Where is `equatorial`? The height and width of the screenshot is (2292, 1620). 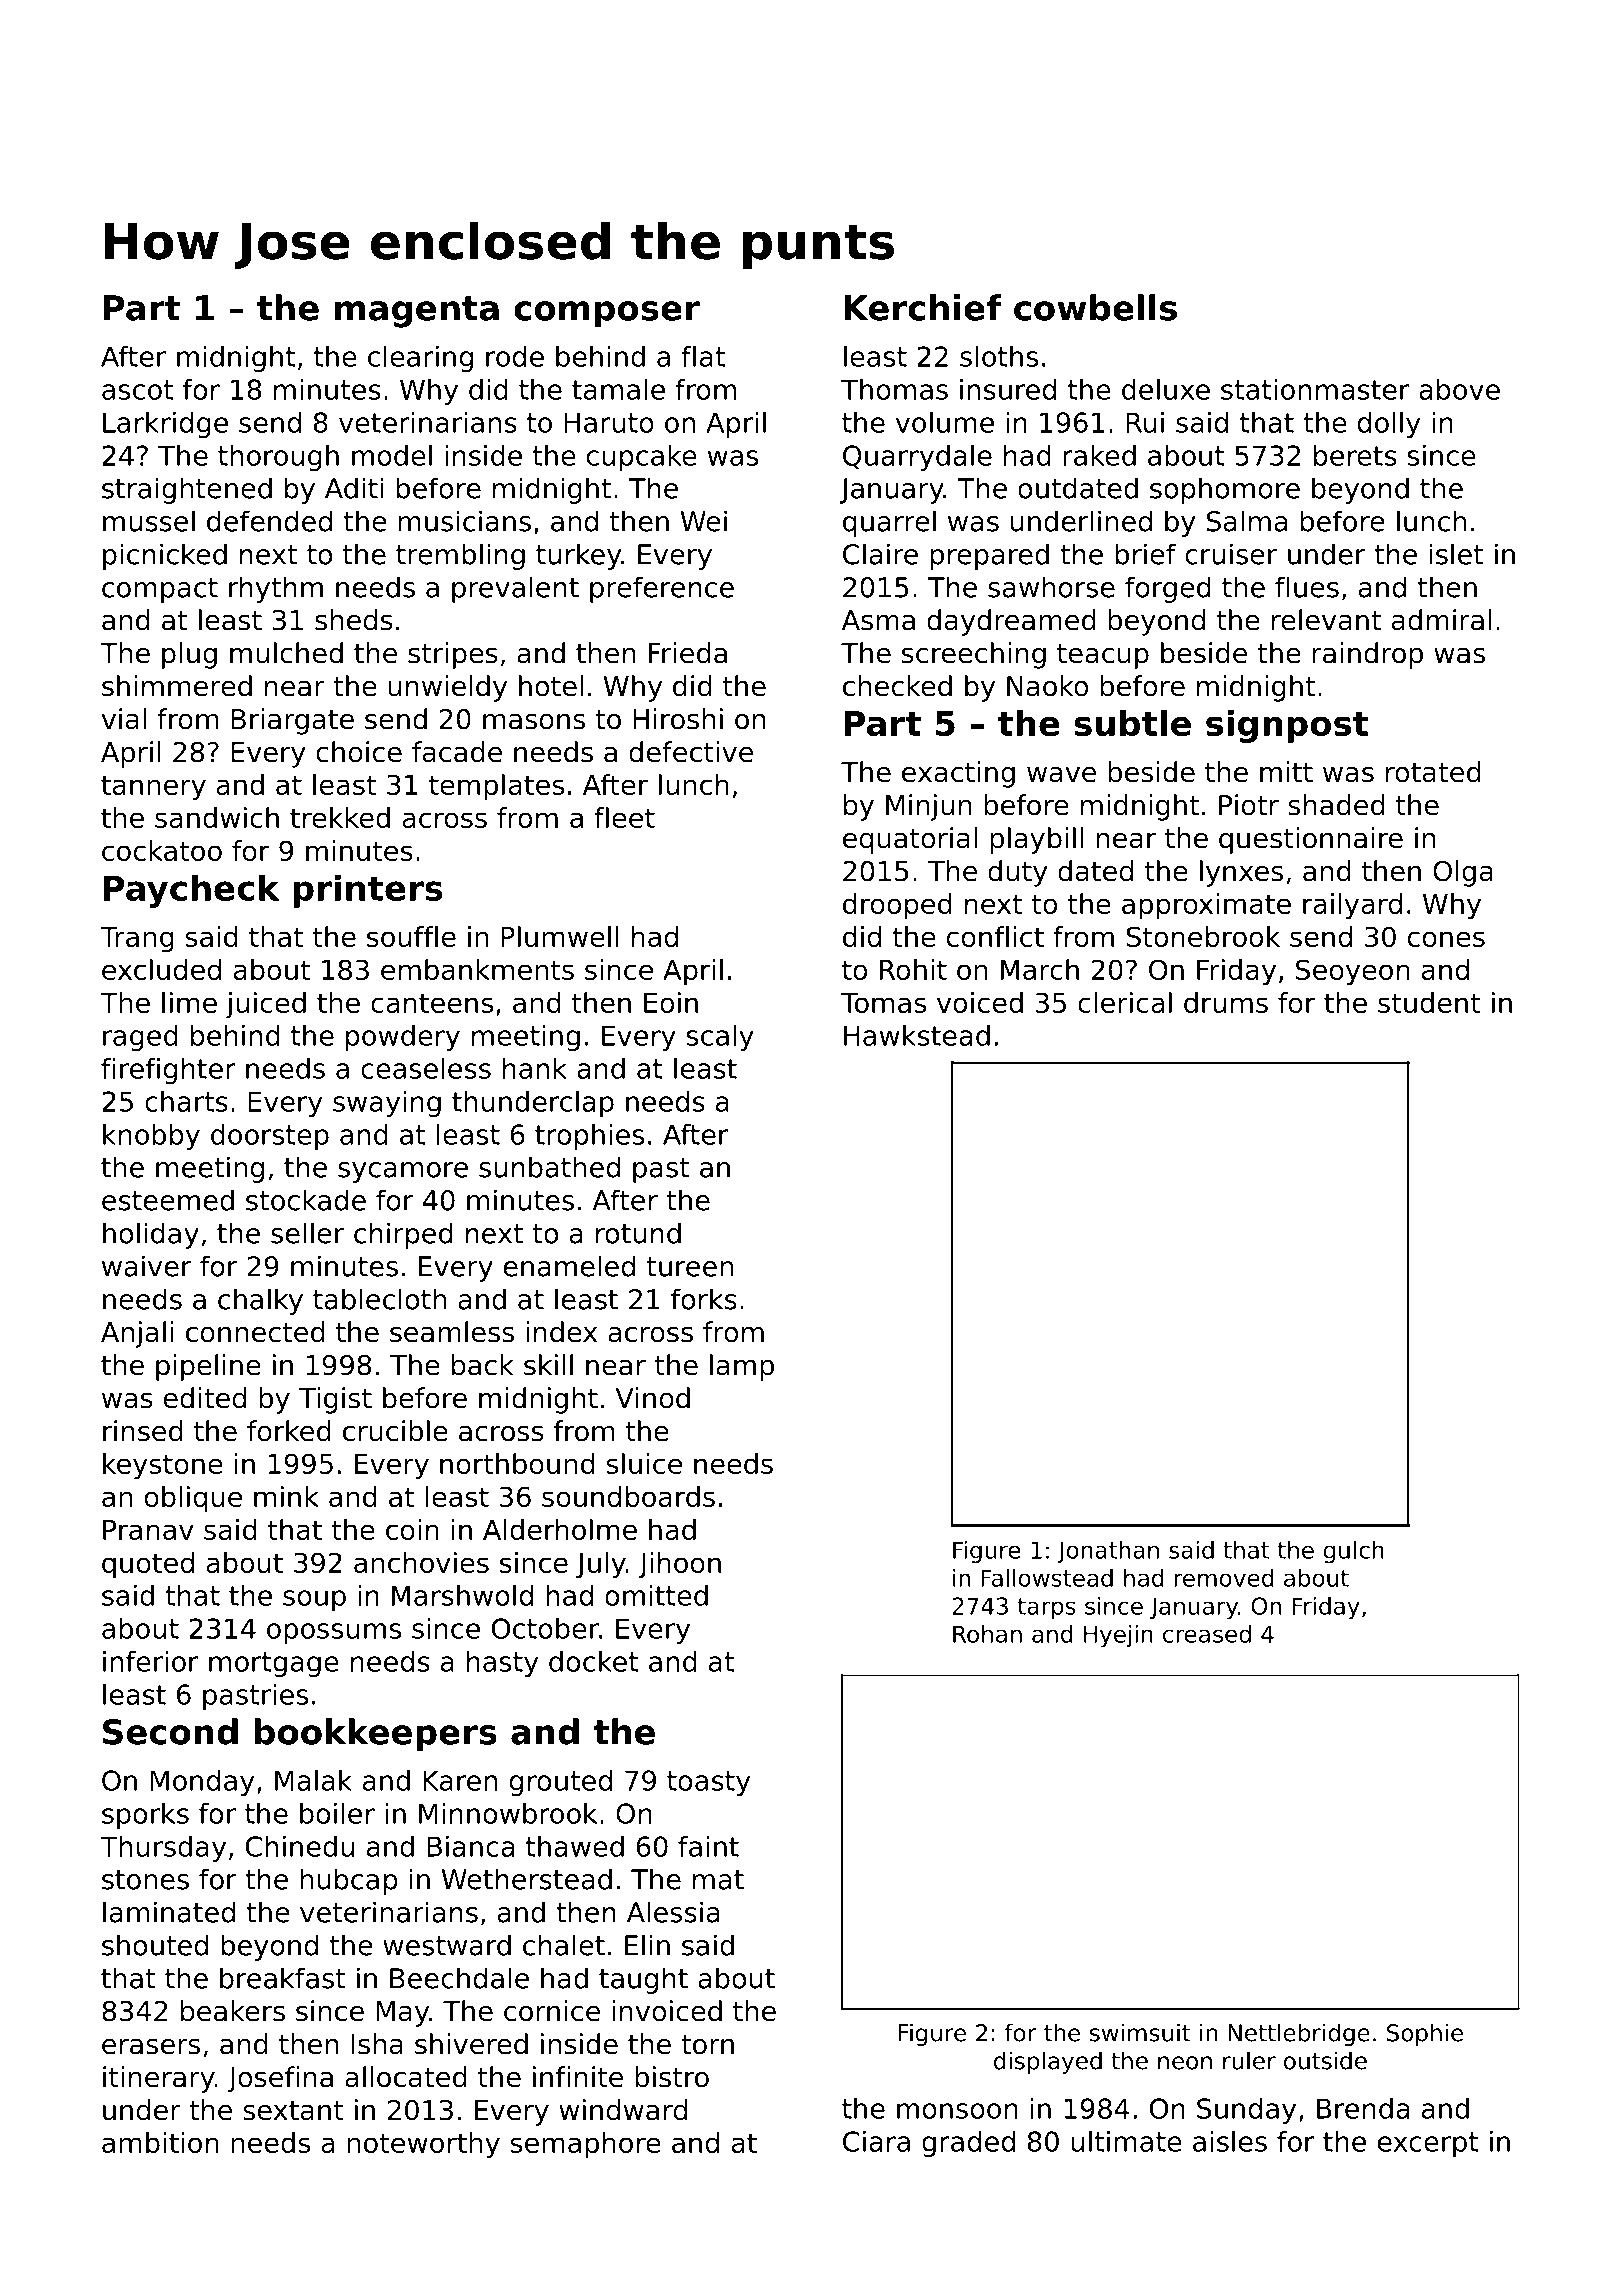 equatorial is located at coordinates (910, 840).
